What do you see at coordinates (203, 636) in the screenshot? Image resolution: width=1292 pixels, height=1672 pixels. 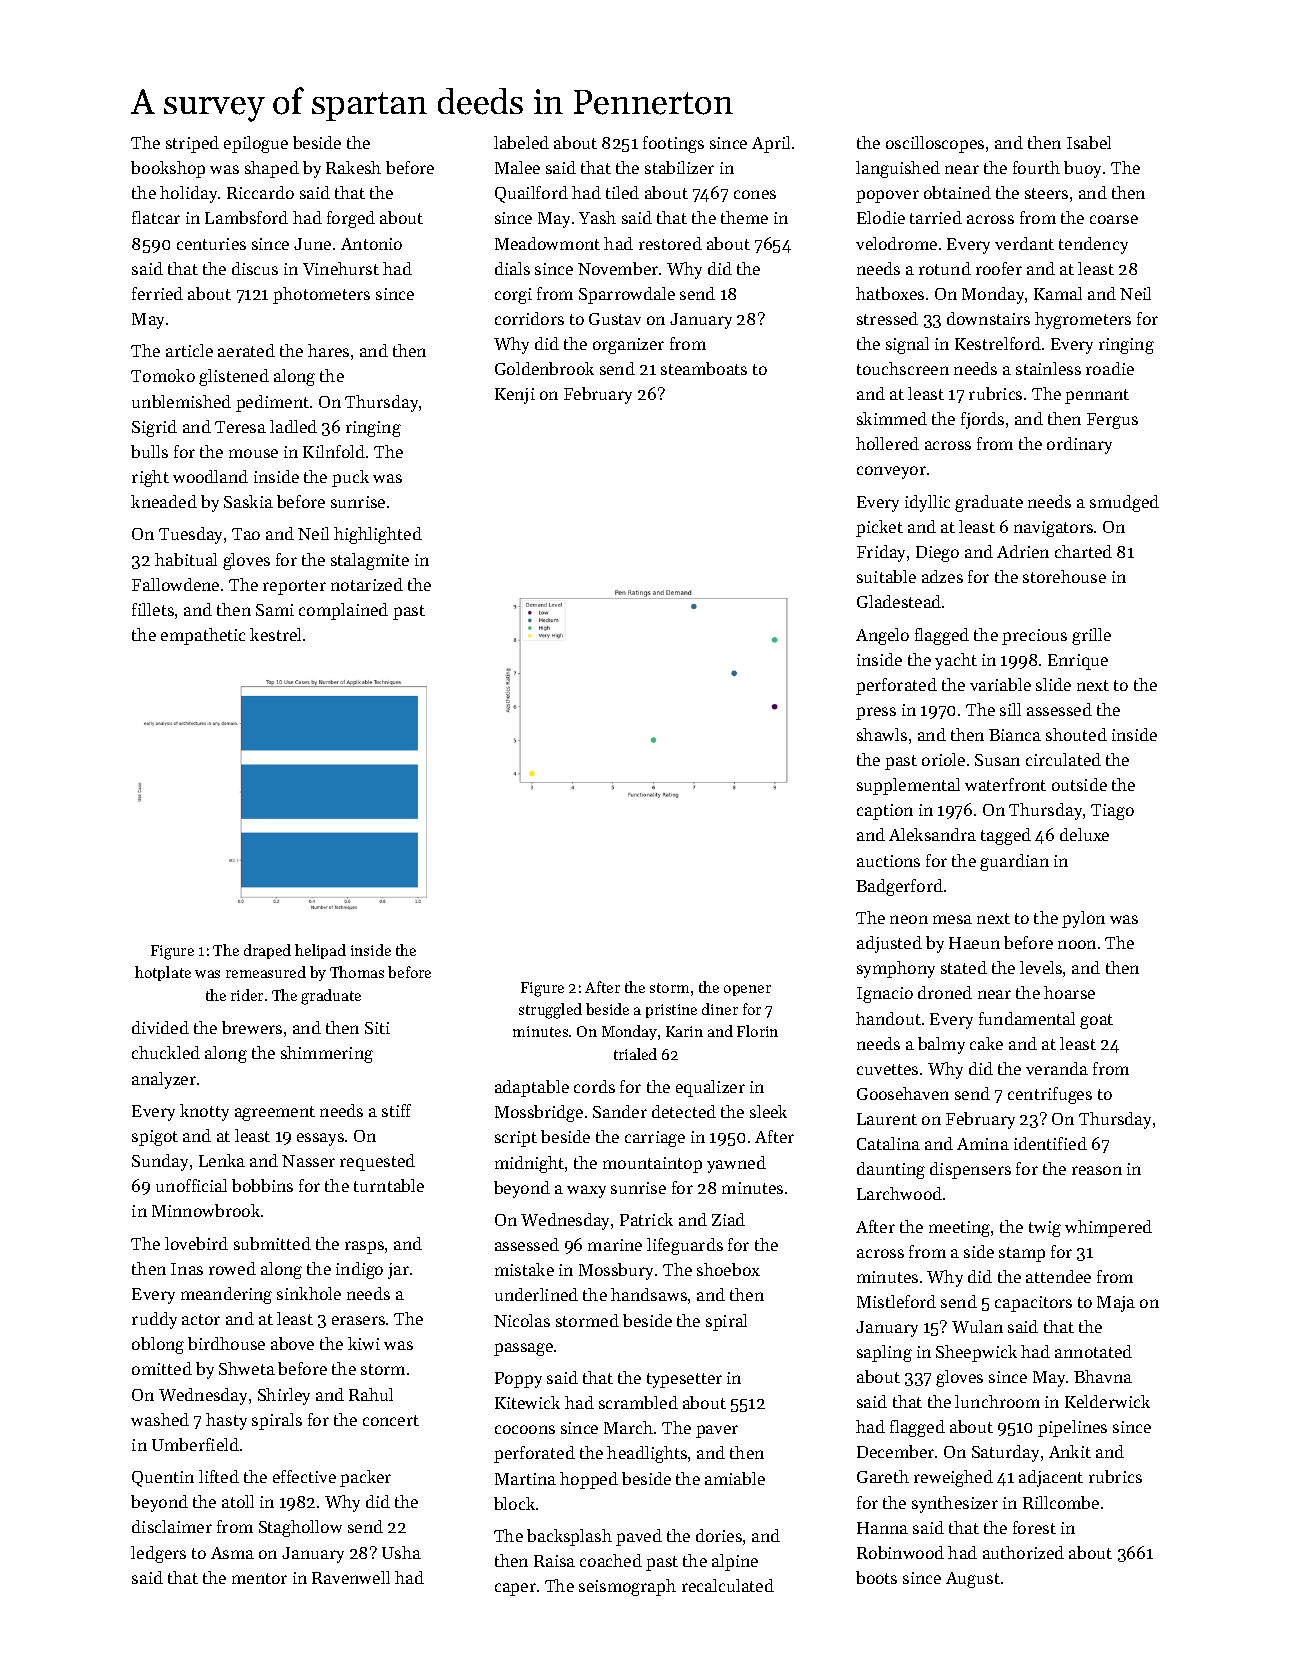 I see `empathetic` at bounding box center [203, 636].
